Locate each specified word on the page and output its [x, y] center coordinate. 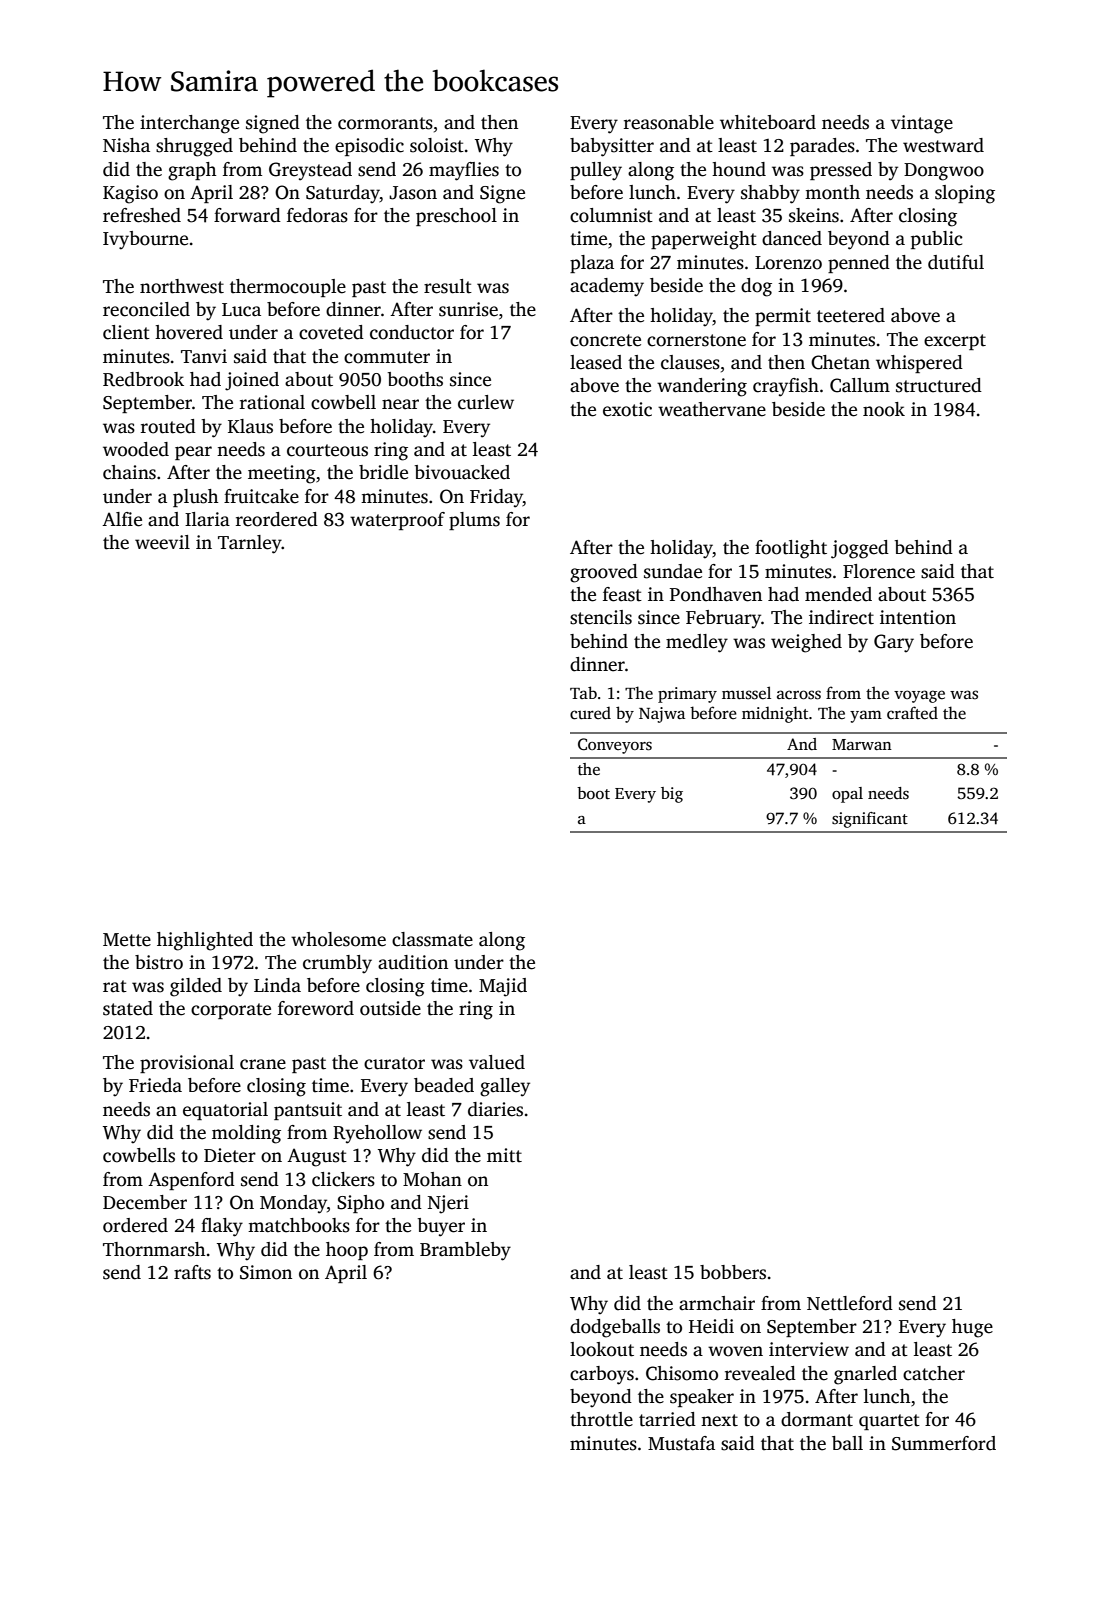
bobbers [733, 1272]
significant [870, 820]
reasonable [669, 122]
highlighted [205, 941]
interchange [189, 124]
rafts [192, 1272]
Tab [583, 692]
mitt [504, 1155]
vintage [922, 124]
